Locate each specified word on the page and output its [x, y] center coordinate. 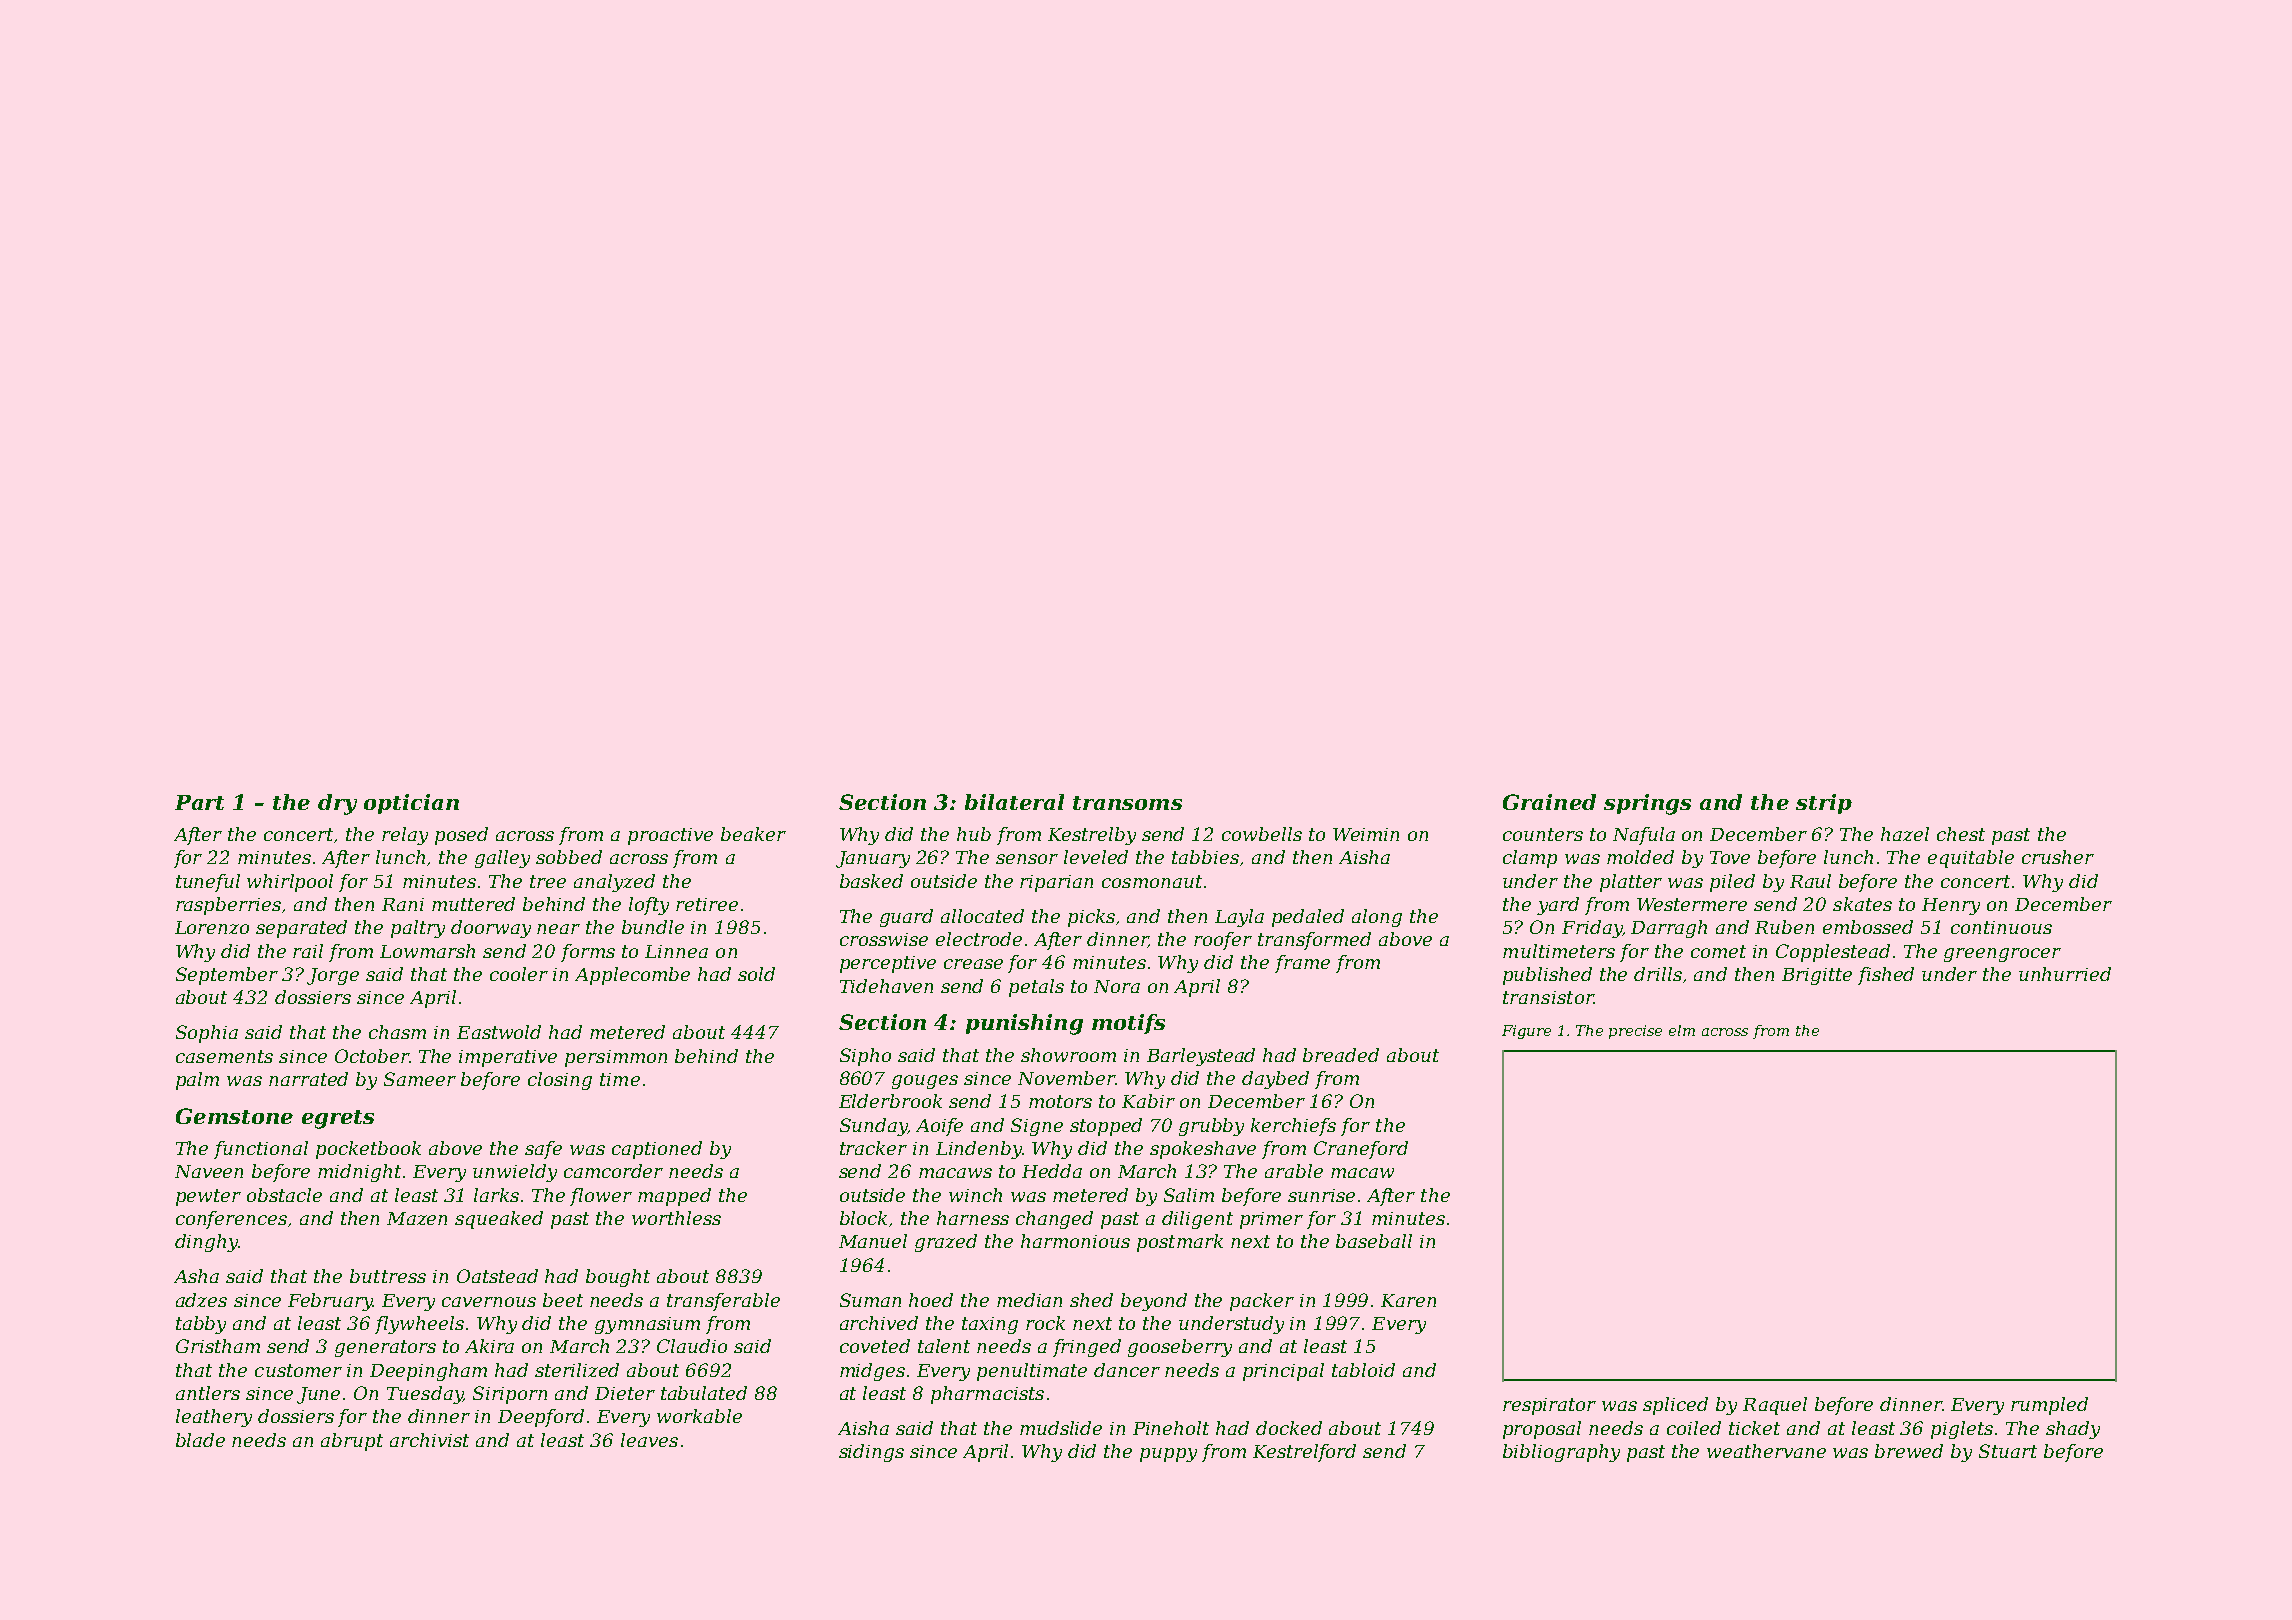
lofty [649, 906]
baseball [1374, 1241]
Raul [1810, 881]
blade [200, 1440]
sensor [1027, 859]
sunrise [1321, 1195]
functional [261, 1150]
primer [1271, 1220]
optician [411, 804]
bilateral [1014, 802]
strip [1824, 804]
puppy [1168, 1455]
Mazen [417, 1218]
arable [1294, 1171]
